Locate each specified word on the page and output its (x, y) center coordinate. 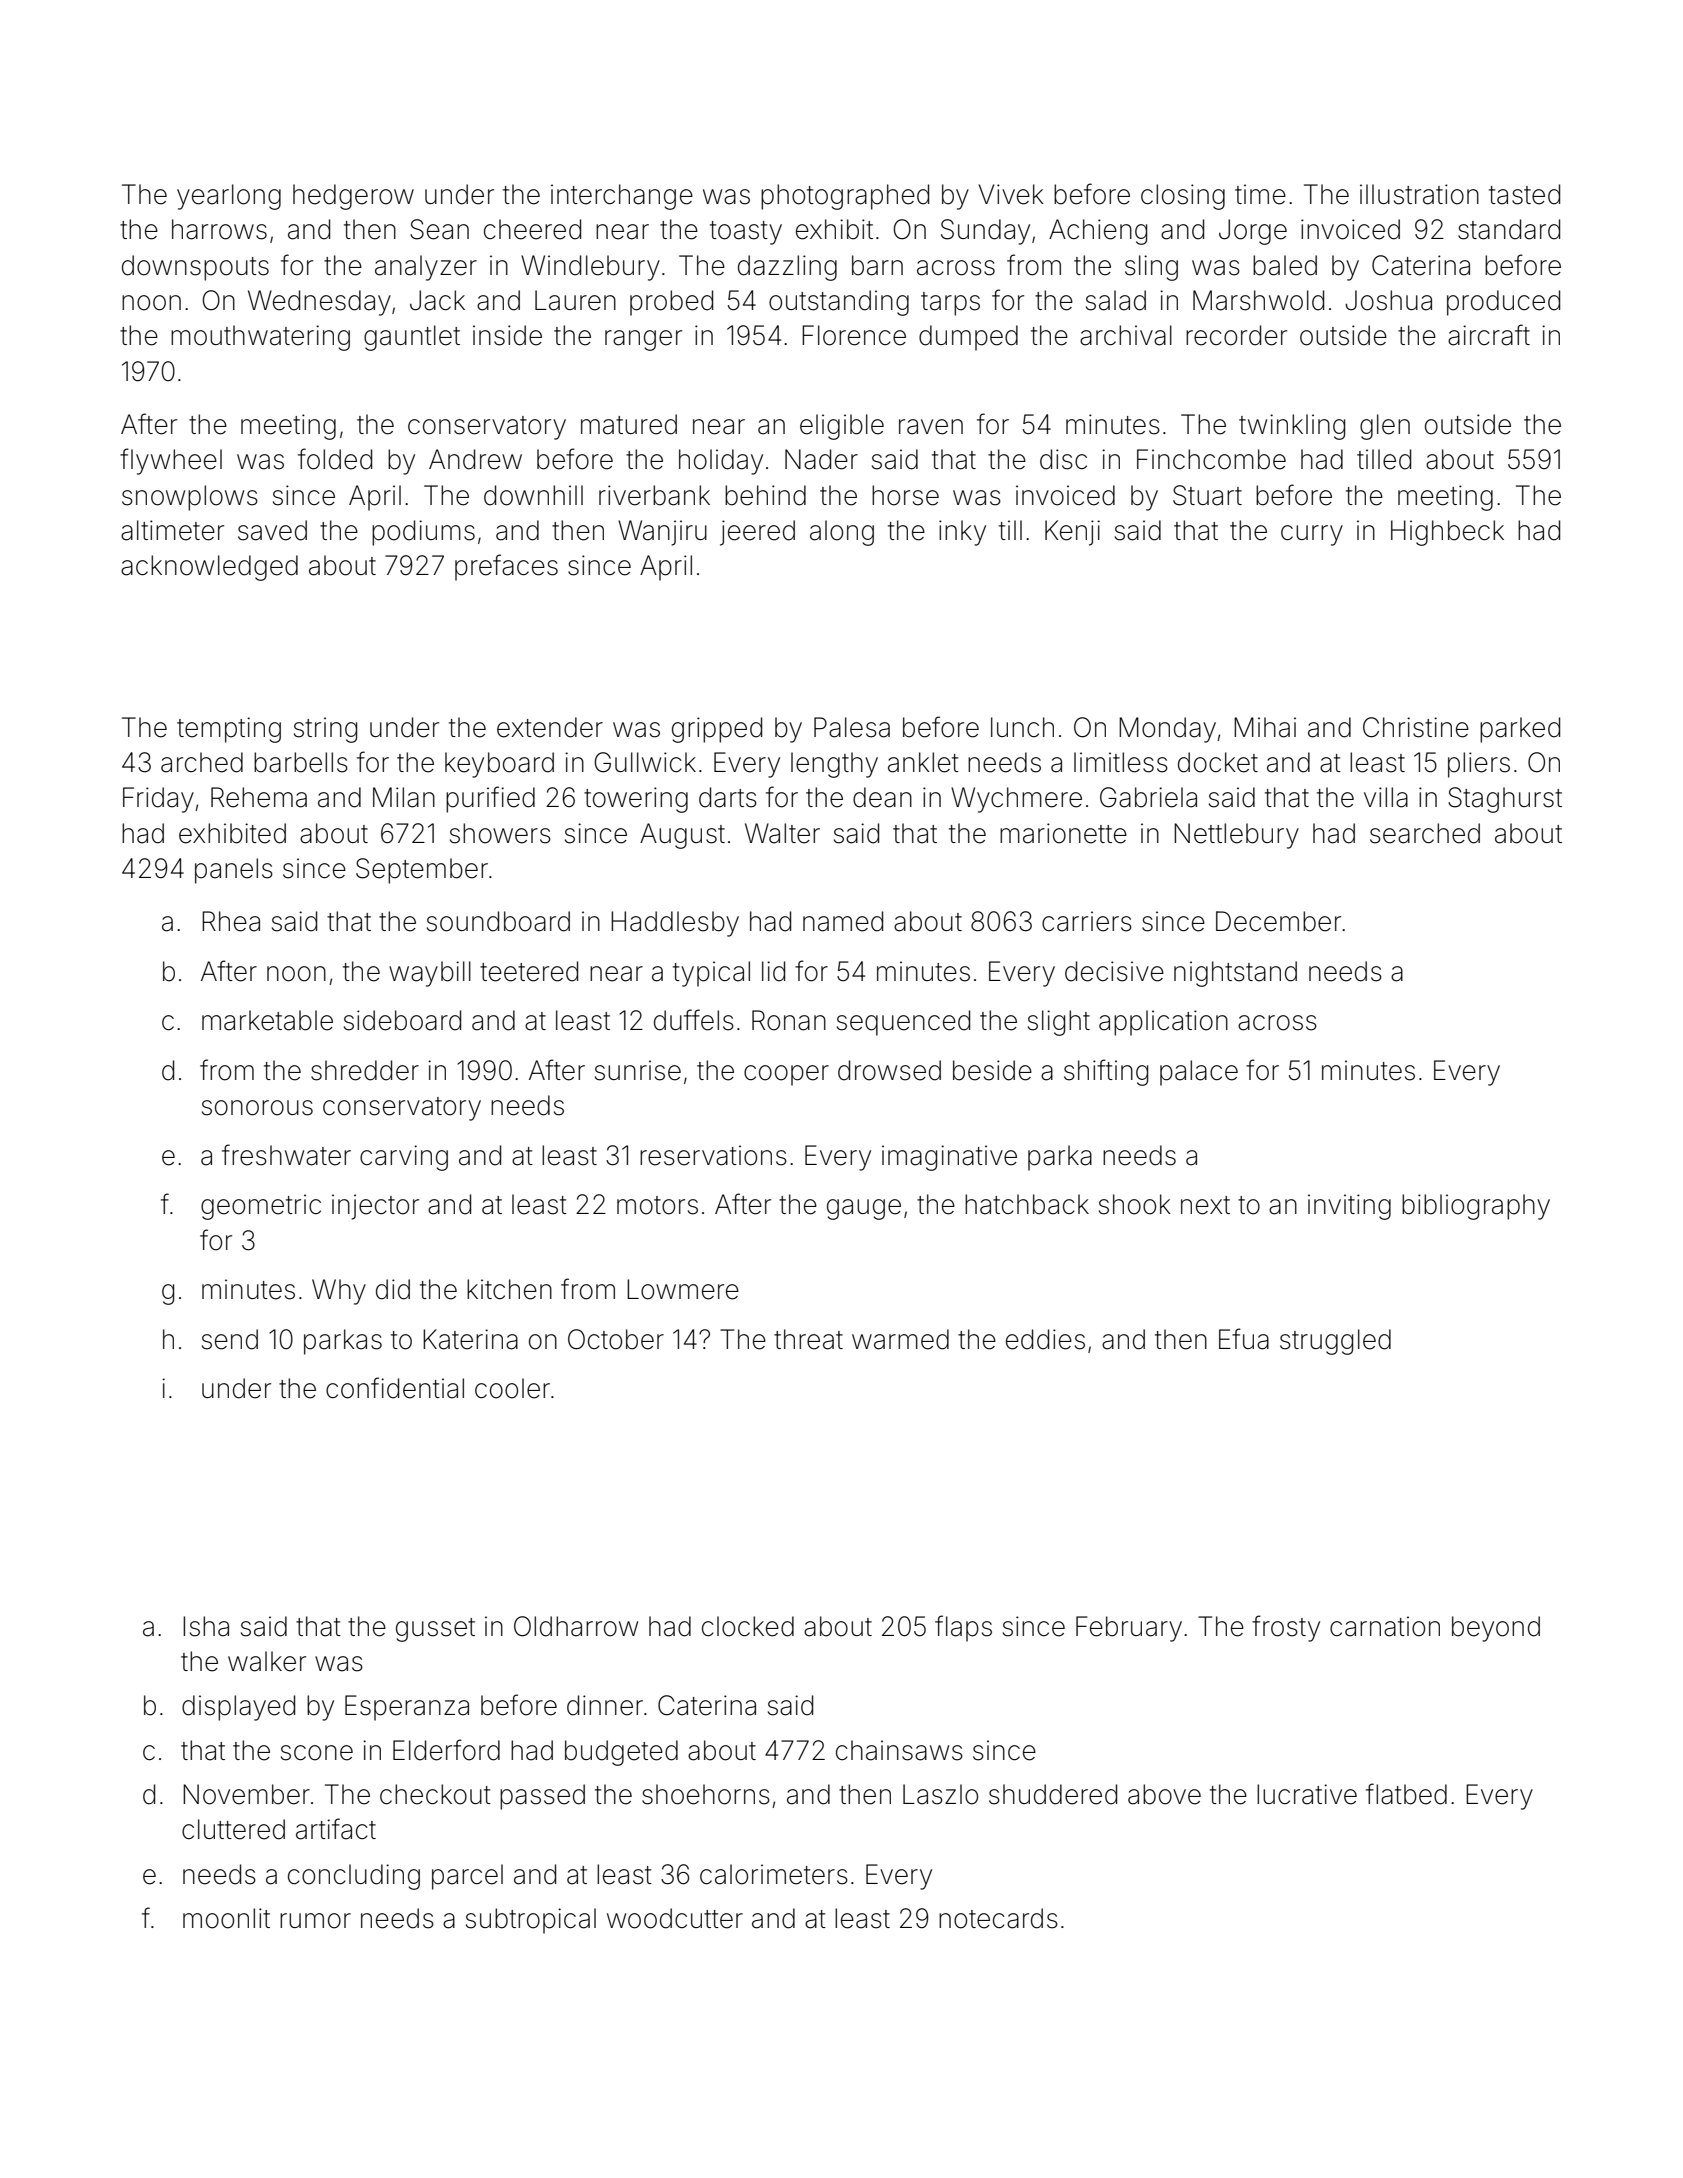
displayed (238, 1708)
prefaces (506, 567)
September (422, 871)
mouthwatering (260, 338)
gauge (864, 1209)
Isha (206, 1626)
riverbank (654, 495)
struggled (1335, 1342)
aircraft (1489, 335)
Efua (1244, 1339)
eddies (1045, 1339)
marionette (1063, 833)
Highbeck (1447, 533)
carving (404, 1158)
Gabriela (1148, 797)
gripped (717, 730)
